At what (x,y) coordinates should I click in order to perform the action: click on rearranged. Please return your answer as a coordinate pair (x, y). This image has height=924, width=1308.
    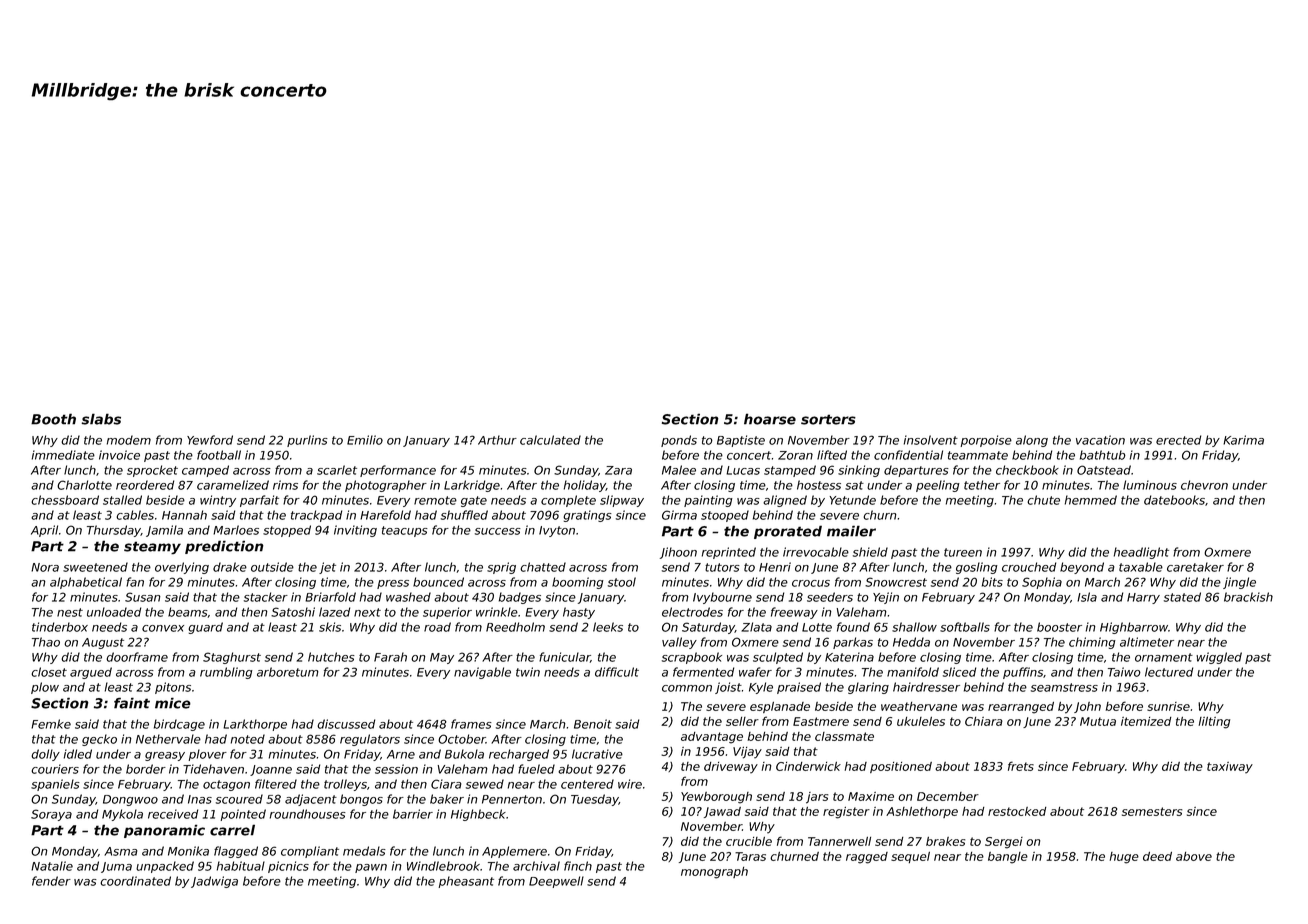
    Looking at the image, I should click on (1021, 708).
